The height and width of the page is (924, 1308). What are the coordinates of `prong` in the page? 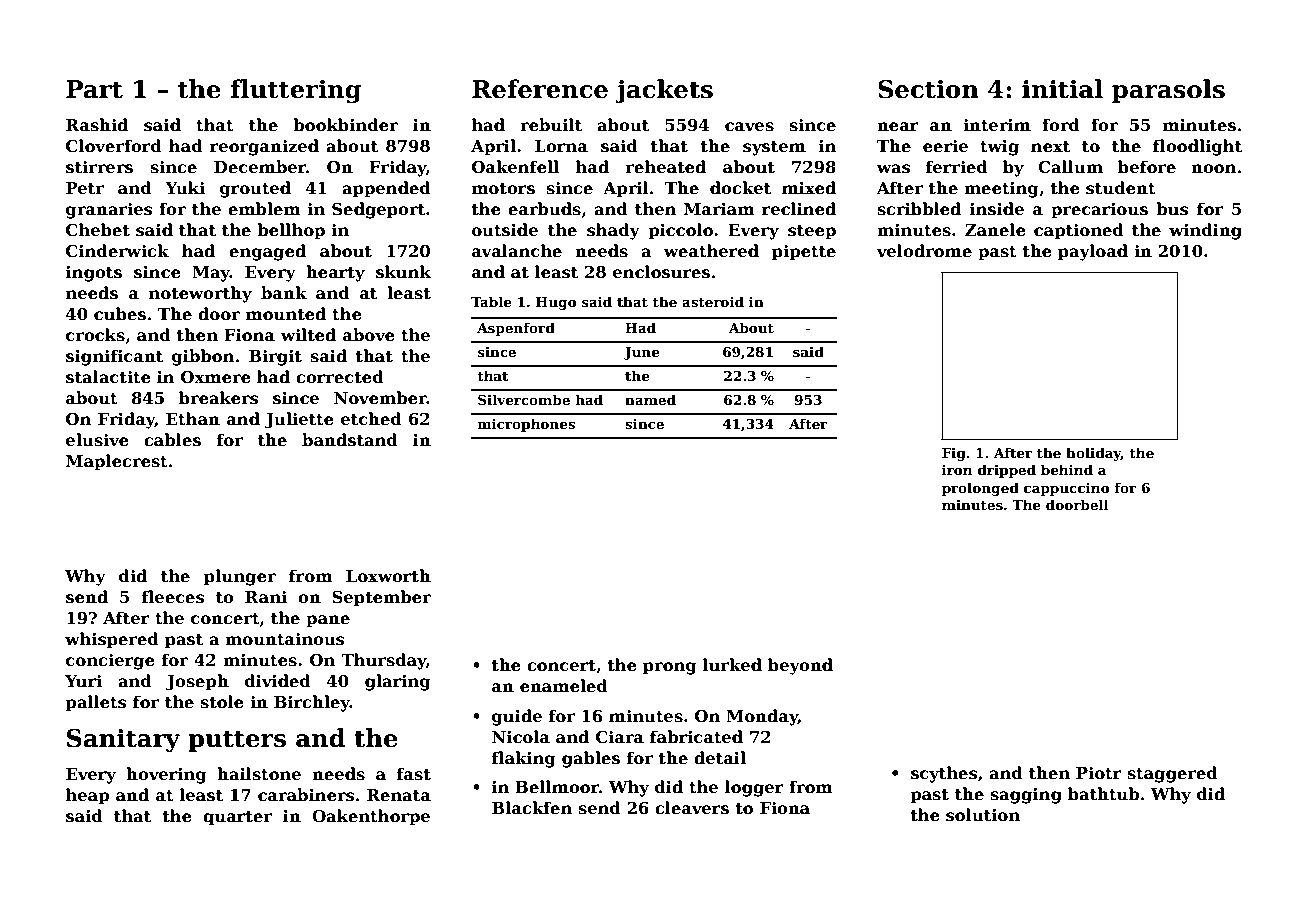 It's located at (670, 668).
